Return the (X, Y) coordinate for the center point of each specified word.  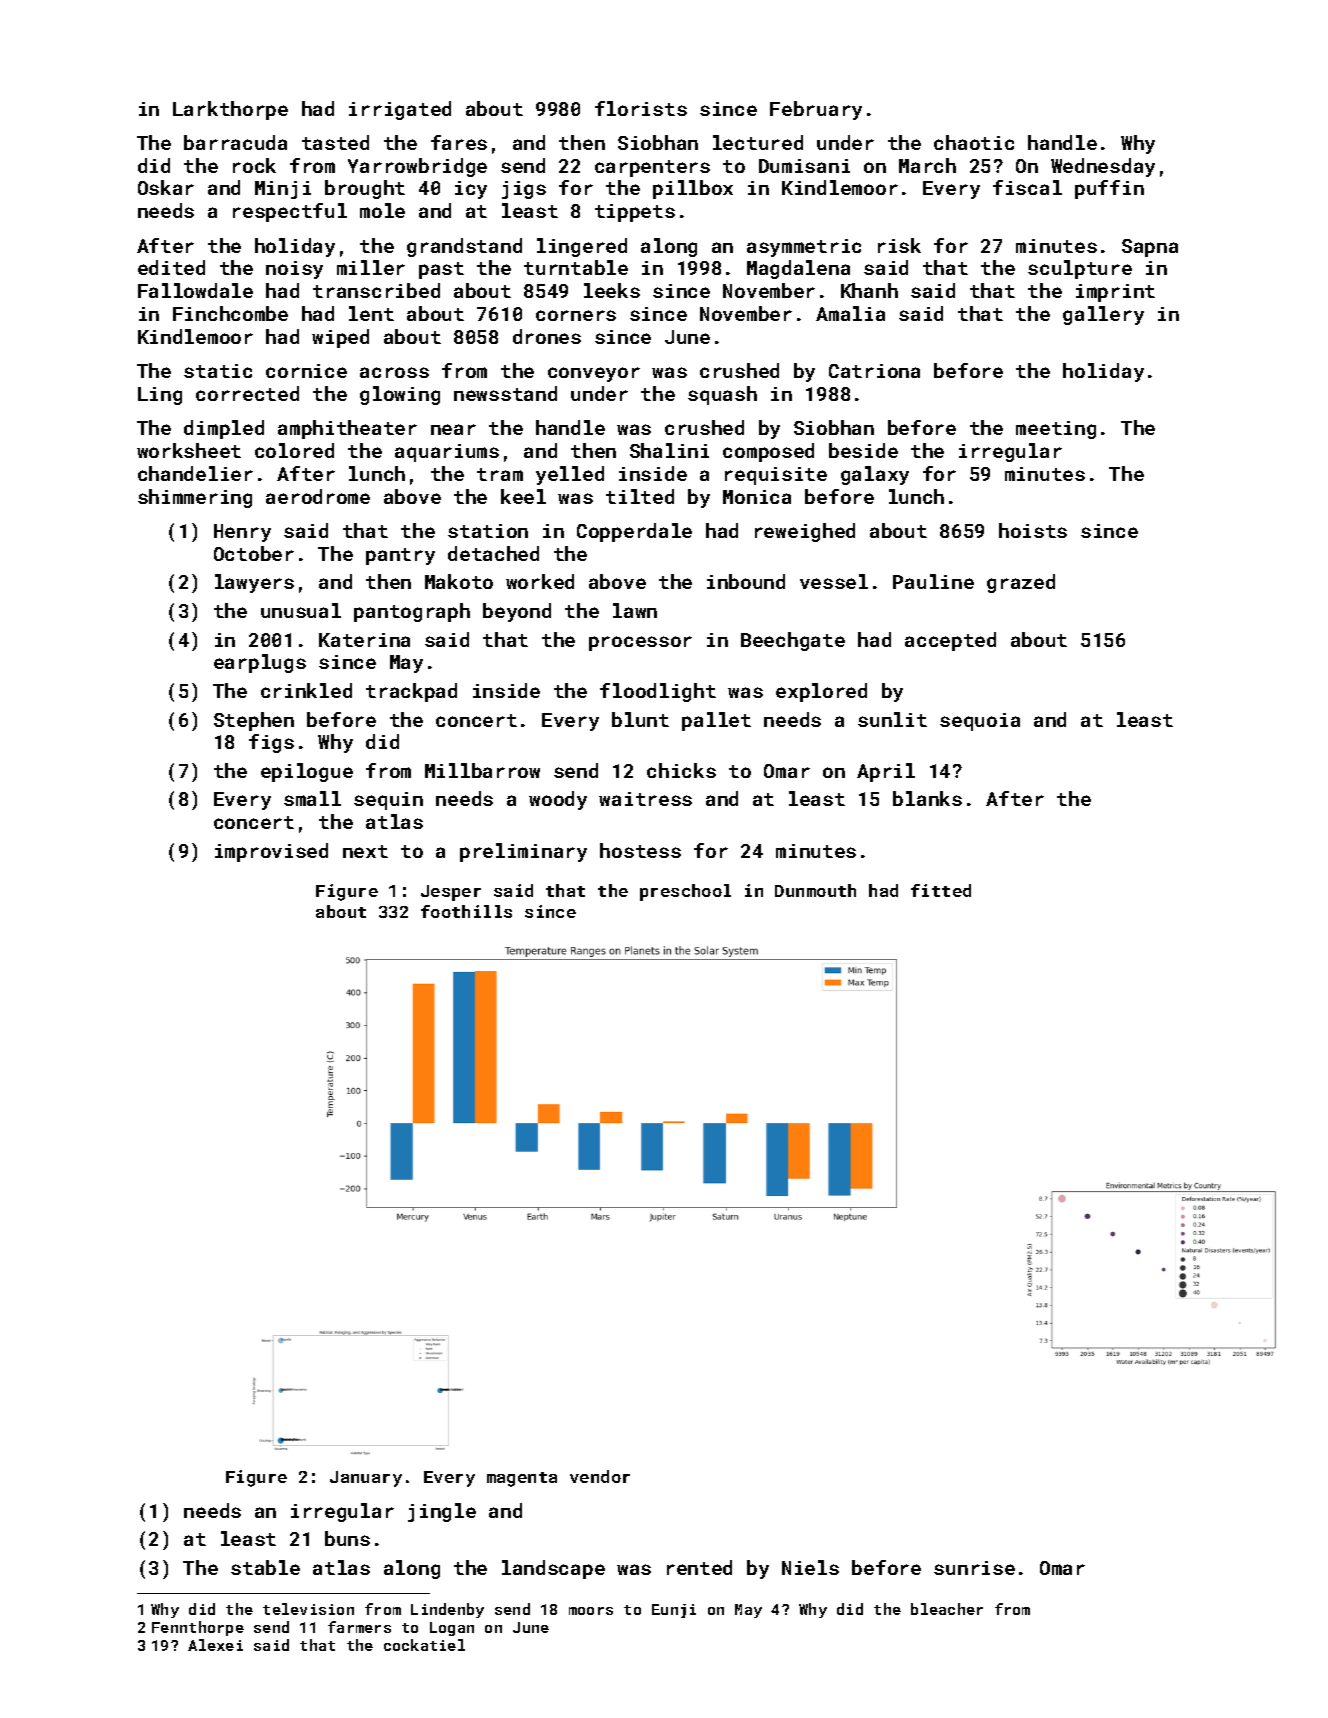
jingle (442, 1512)
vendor (600, 1476)
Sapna (1150, 248)
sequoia (980, 722)
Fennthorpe (198, 1628)
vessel (834, 581)
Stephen (254, 721)
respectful (290, 212)
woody (558, 800)
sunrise (974, 1568)
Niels (810, 1567)
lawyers (254, 583)
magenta (522, 1479)
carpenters (652, 168)
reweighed (805, 532)
